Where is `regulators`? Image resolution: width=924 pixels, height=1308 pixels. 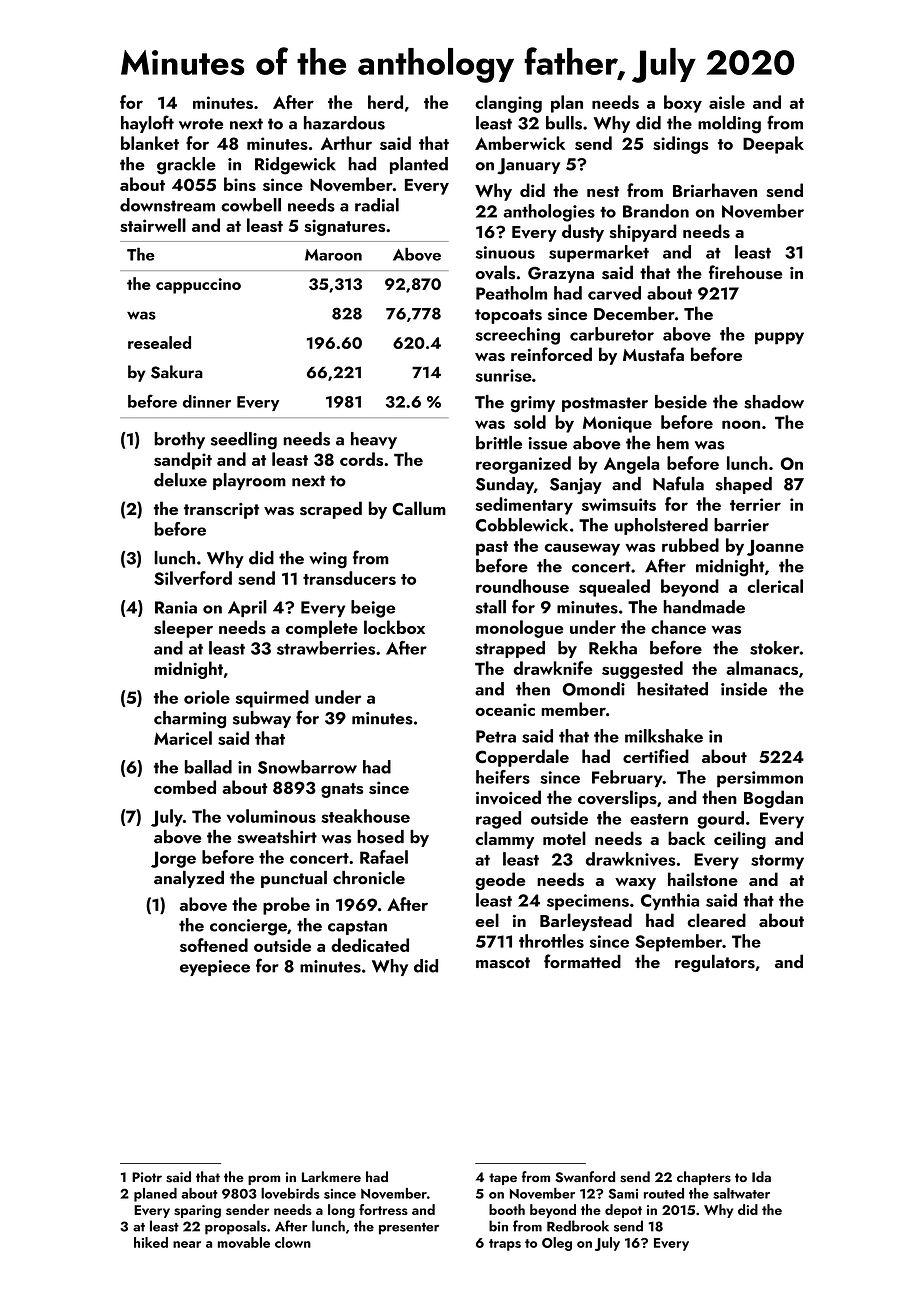
regulators is located at coordinates (715, 963).
